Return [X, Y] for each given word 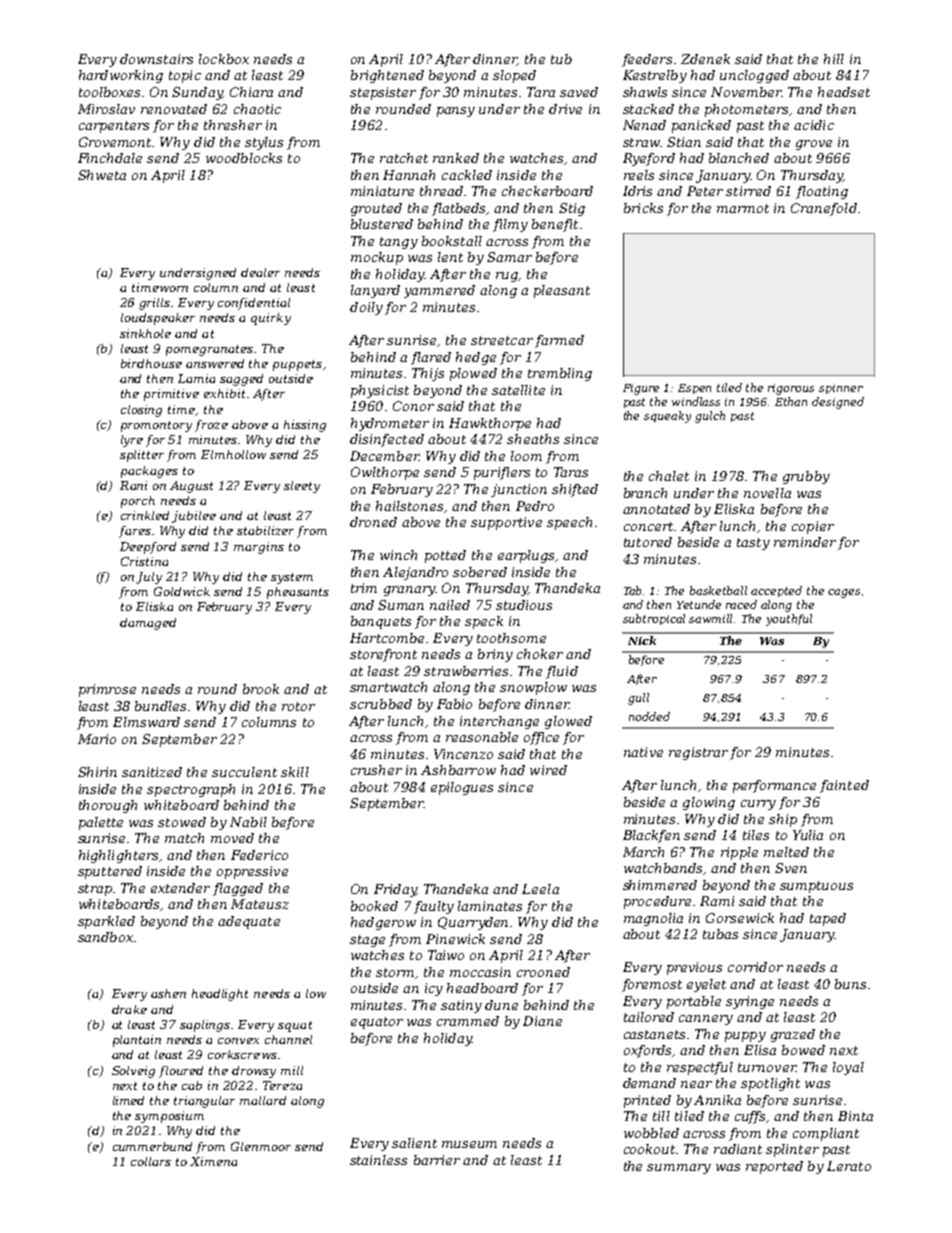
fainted [844, 786]
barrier [437, 1160]
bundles [160, 706]
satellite [518, 390]
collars [151, 1161]
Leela [540, 889]
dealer [260, 272]
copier [813, 527]
